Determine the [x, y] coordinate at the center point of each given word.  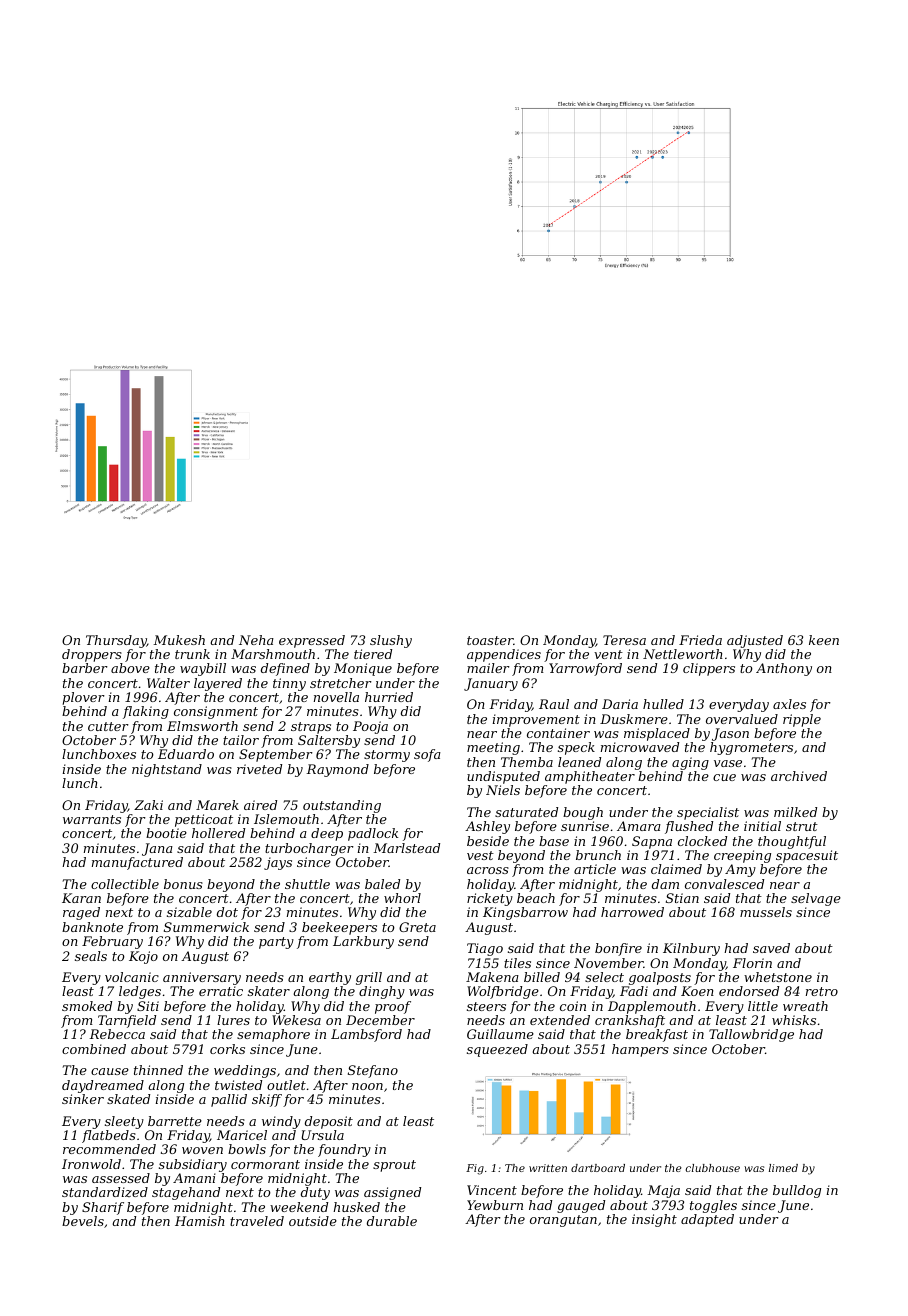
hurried [389, 697]
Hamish [200, 1221]
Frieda [700, 640]
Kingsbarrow [525, 913]
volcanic [132, 977]
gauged [581, 1206]
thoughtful [792, 842]
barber [85, 668]
